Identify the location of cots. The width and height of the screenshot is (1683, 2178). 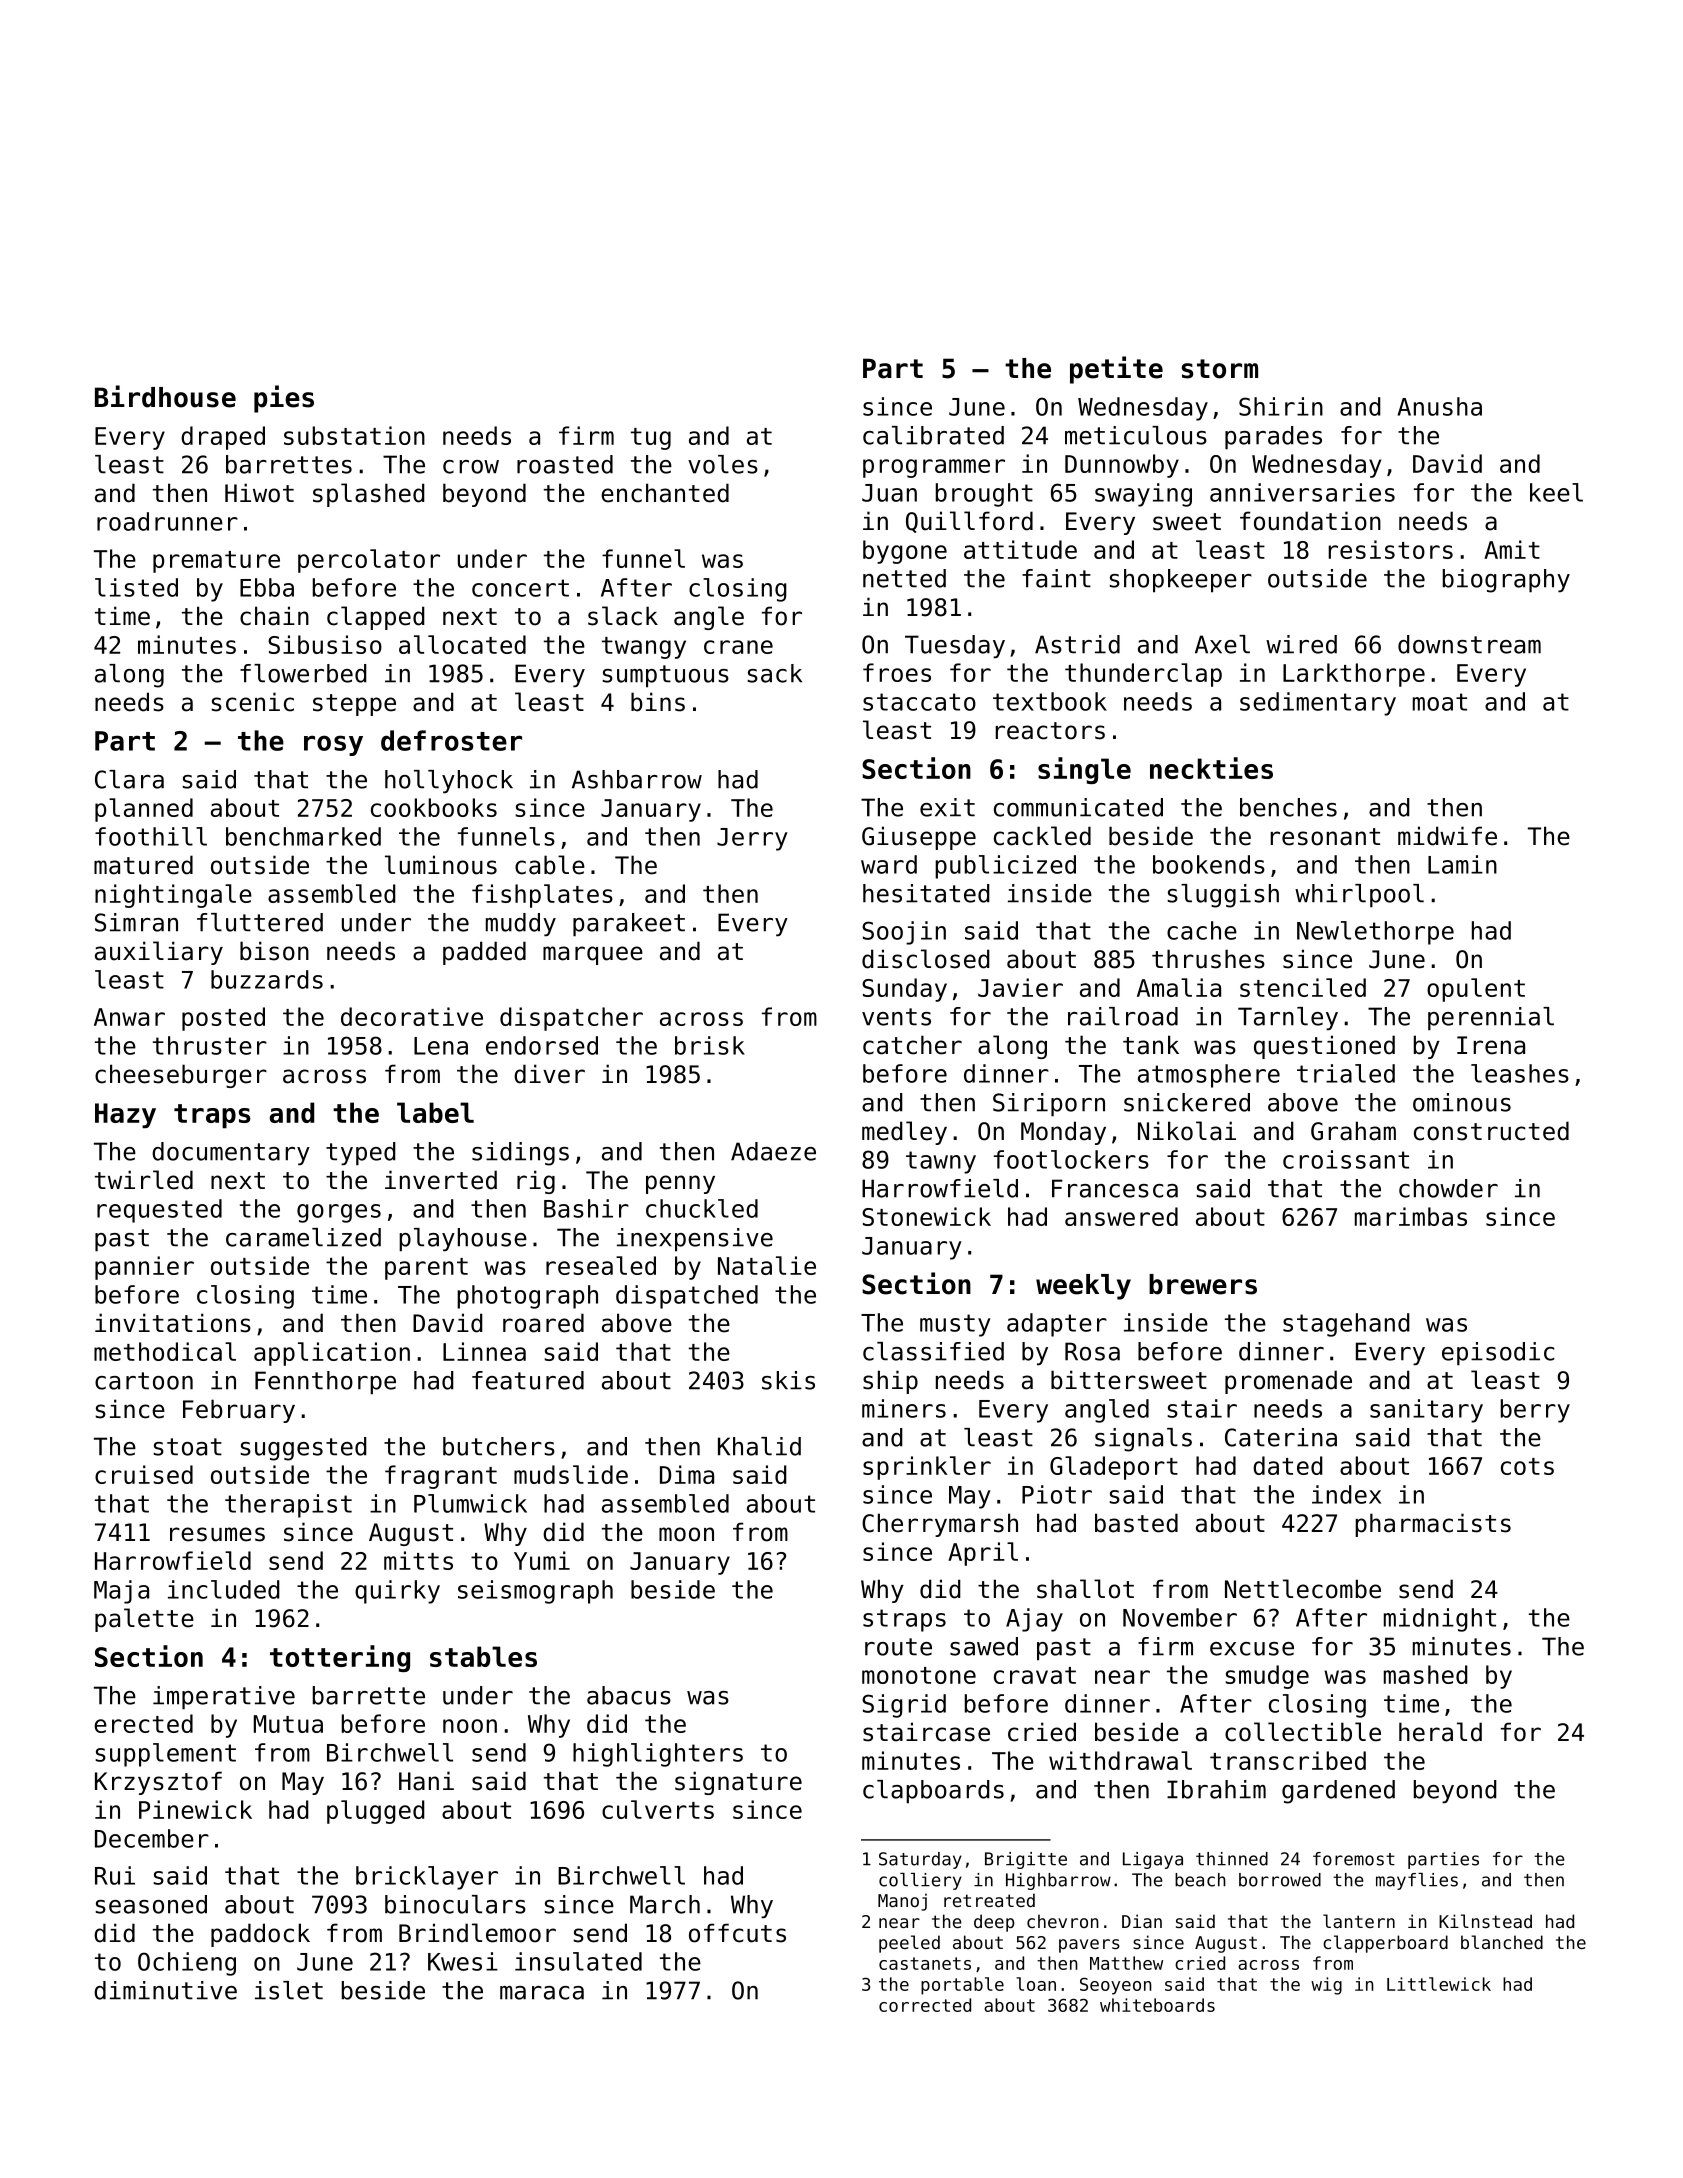
(1527, 1466).
